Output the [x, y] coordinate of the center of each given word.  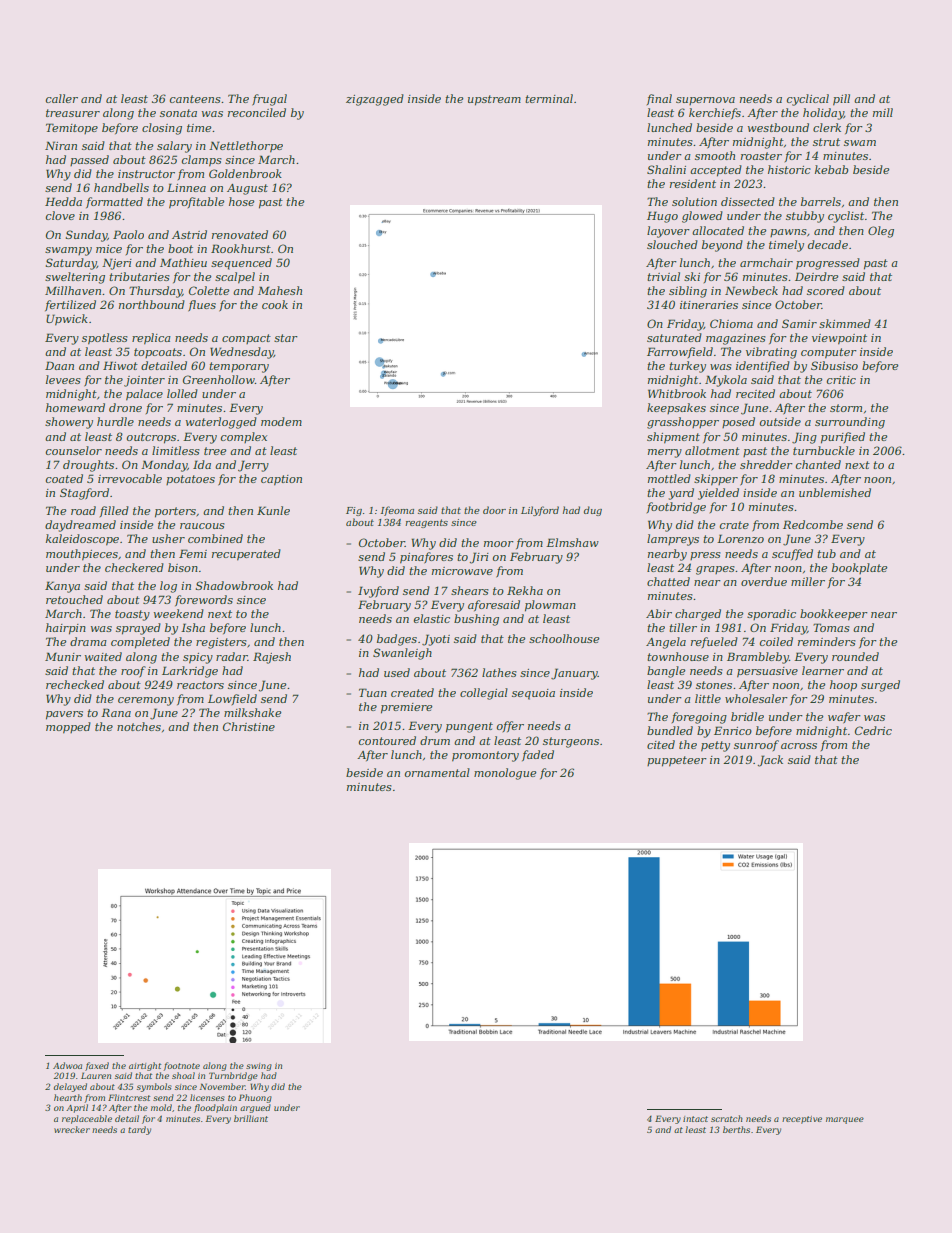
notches [139, 726]
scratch [727, 1118]
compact [246, 339]
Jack [770, 761]
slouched [672, 244]
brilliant [251, 1118]
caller [62, 98]
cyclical [808, 100]
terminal [549, 98]
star [286, 338]
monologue [505, 774]
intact [695, 1119]
